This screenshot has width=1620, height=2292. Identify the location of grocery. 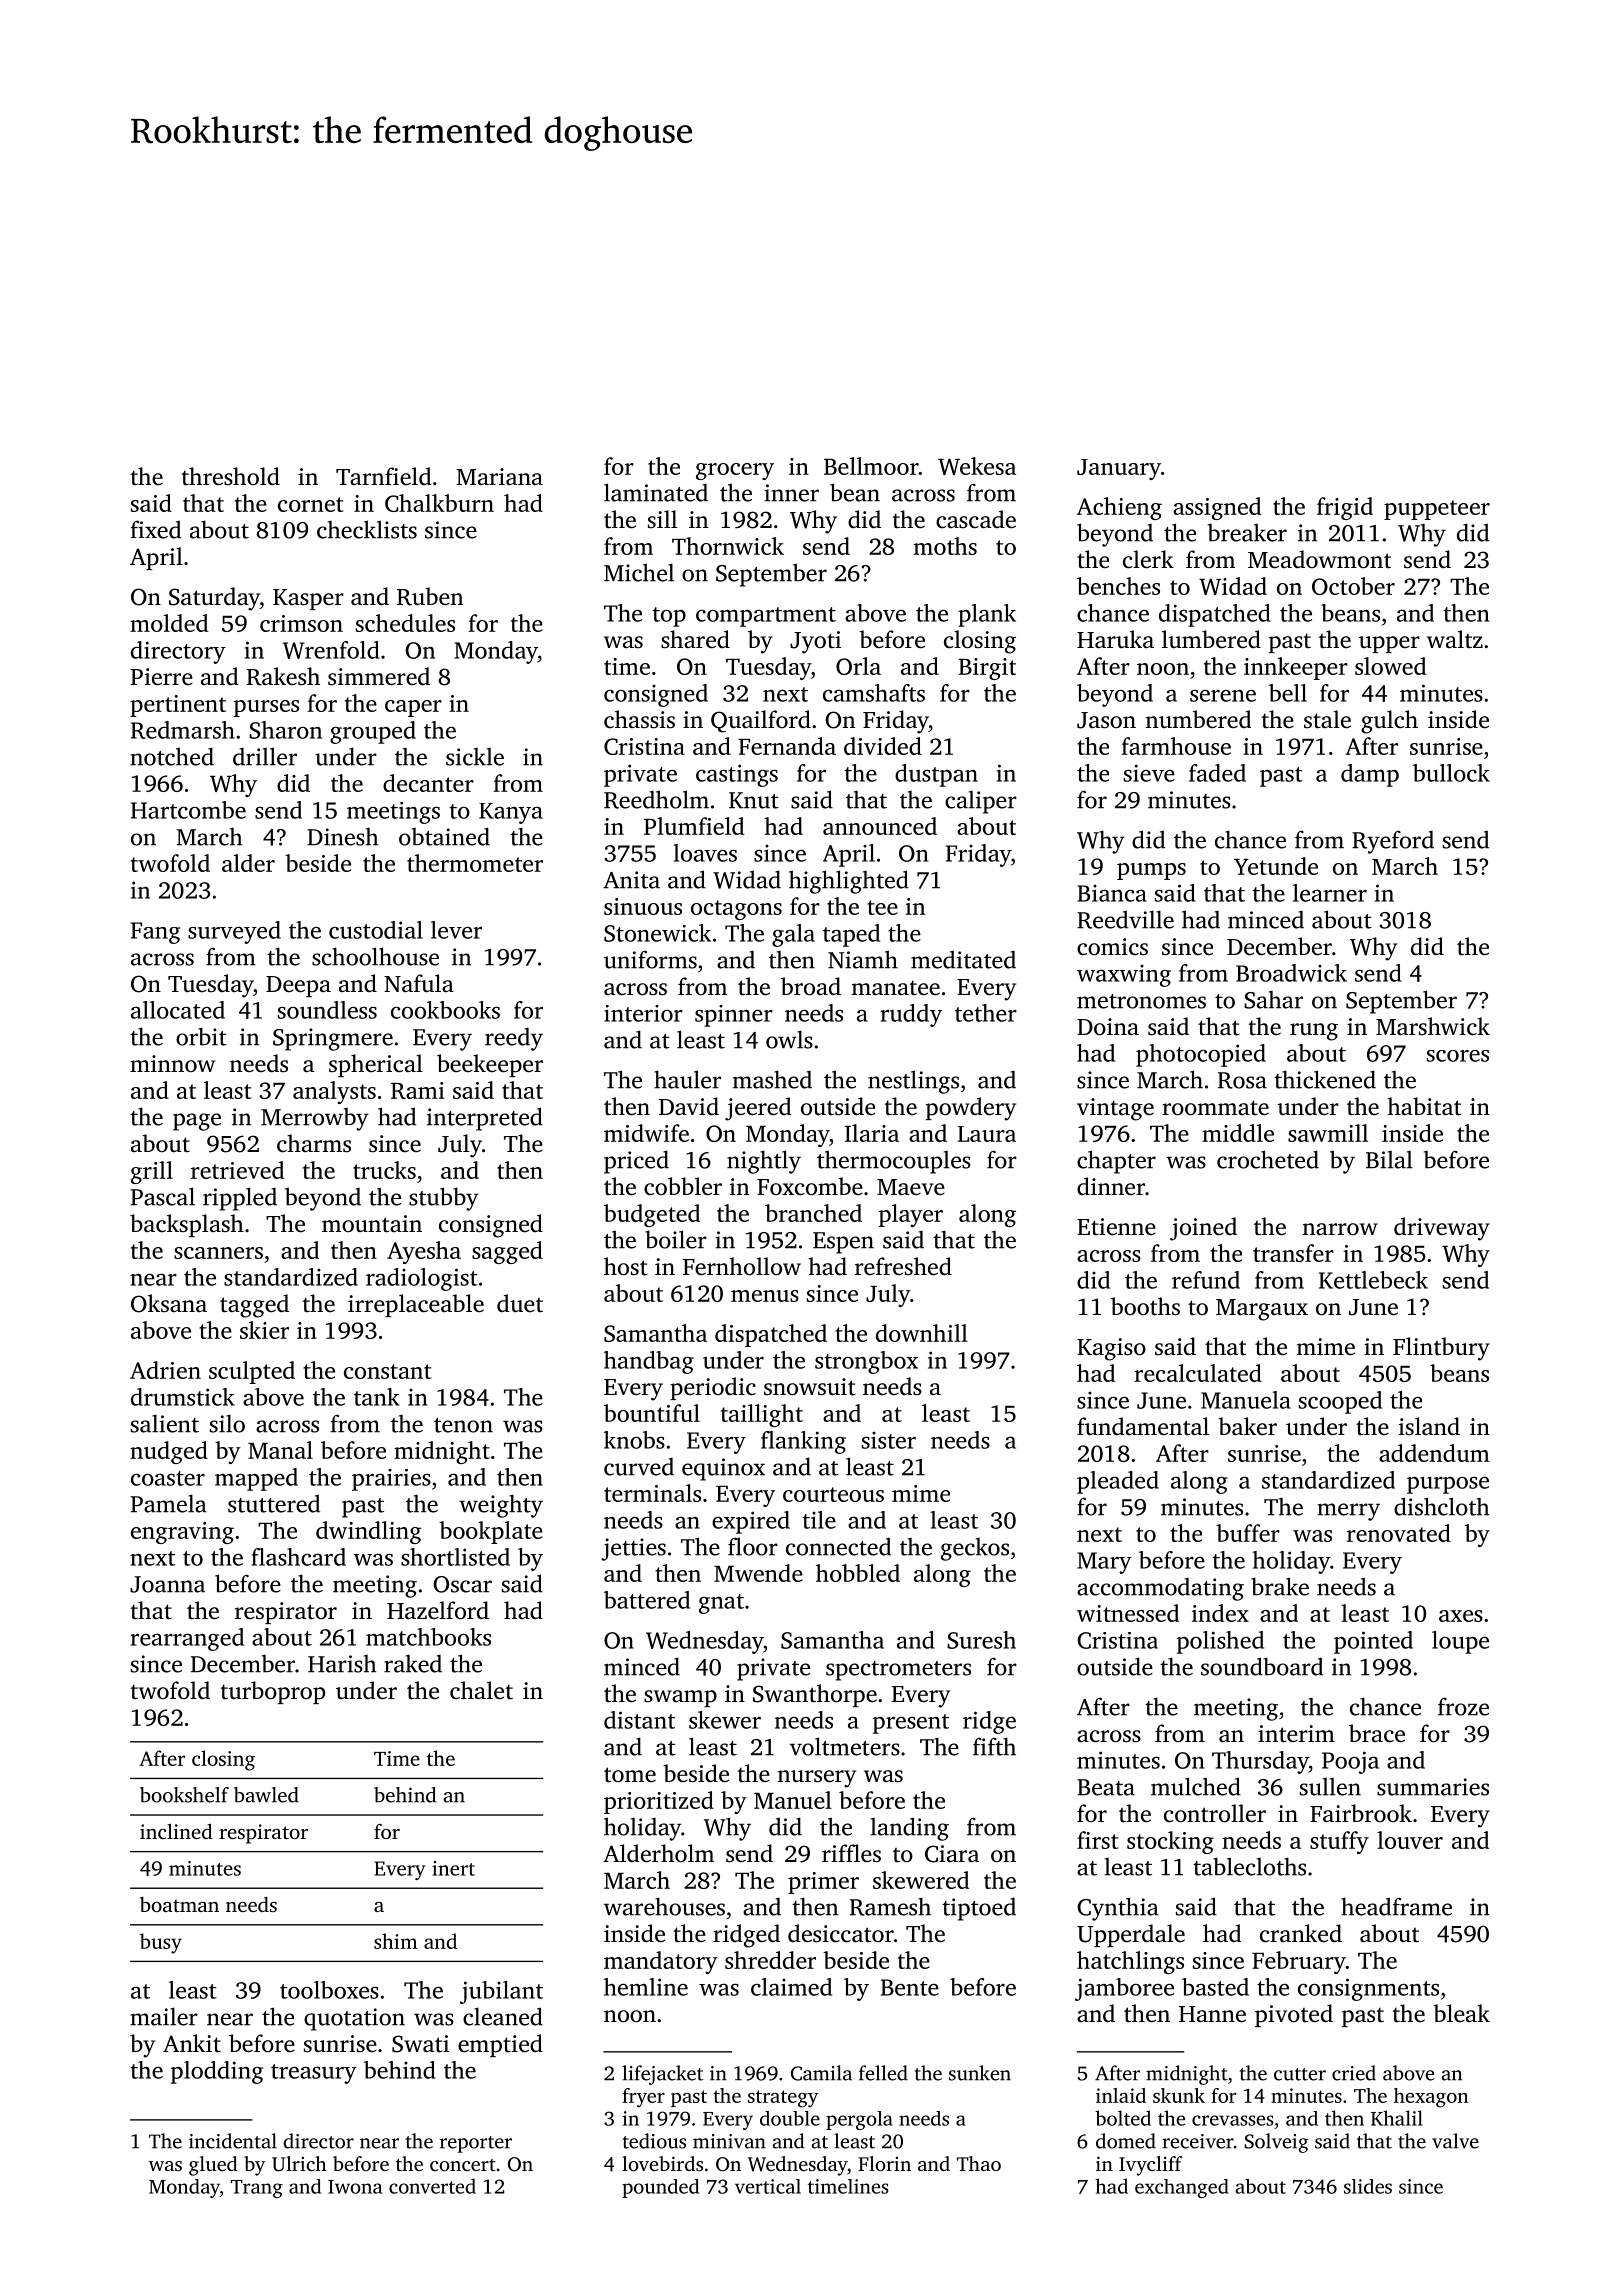
(735, 471).
